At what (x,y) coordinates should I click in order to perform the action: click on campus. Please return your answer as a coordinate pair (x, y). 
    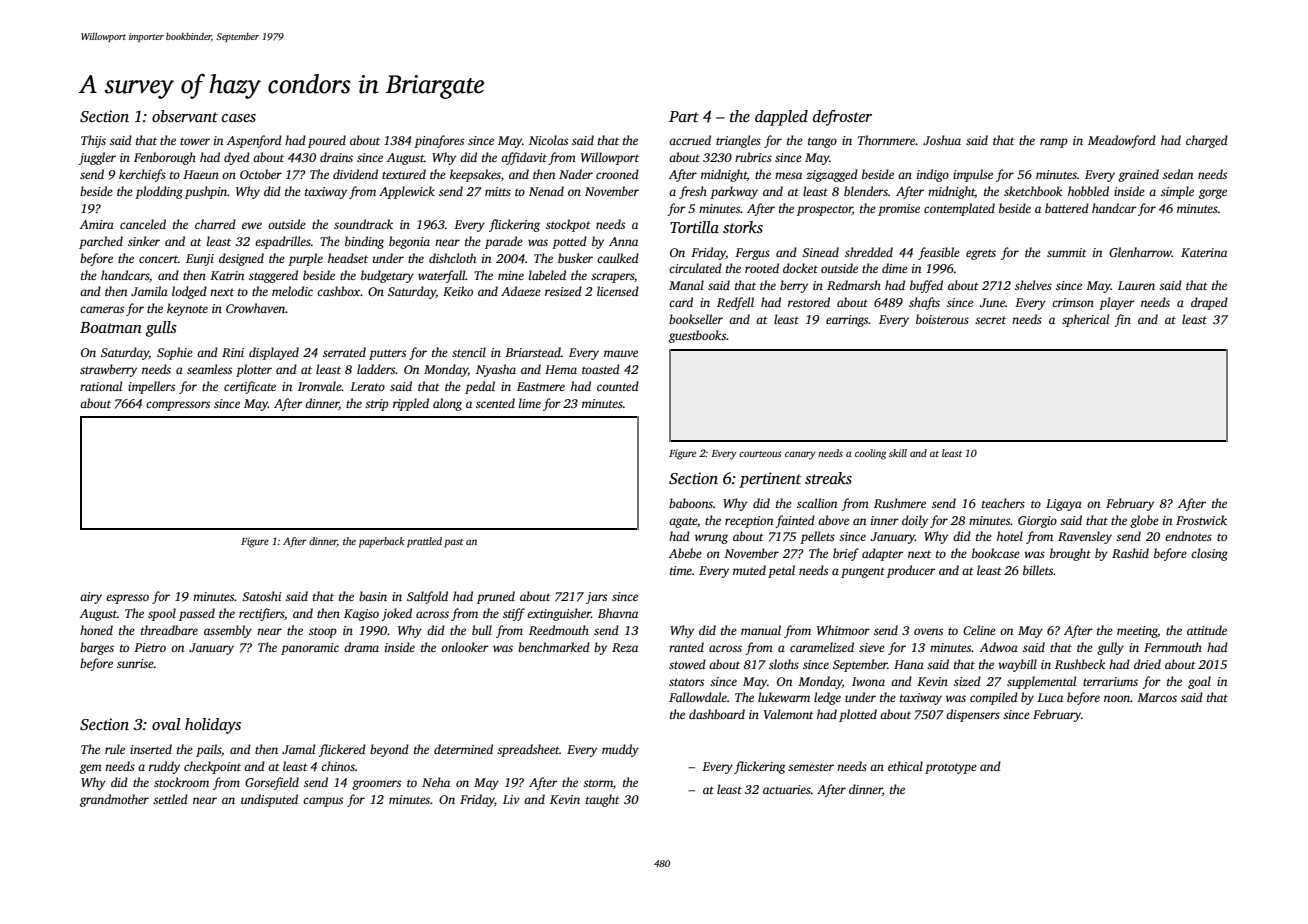
    Looking at the image, I should click on (323, 802).
